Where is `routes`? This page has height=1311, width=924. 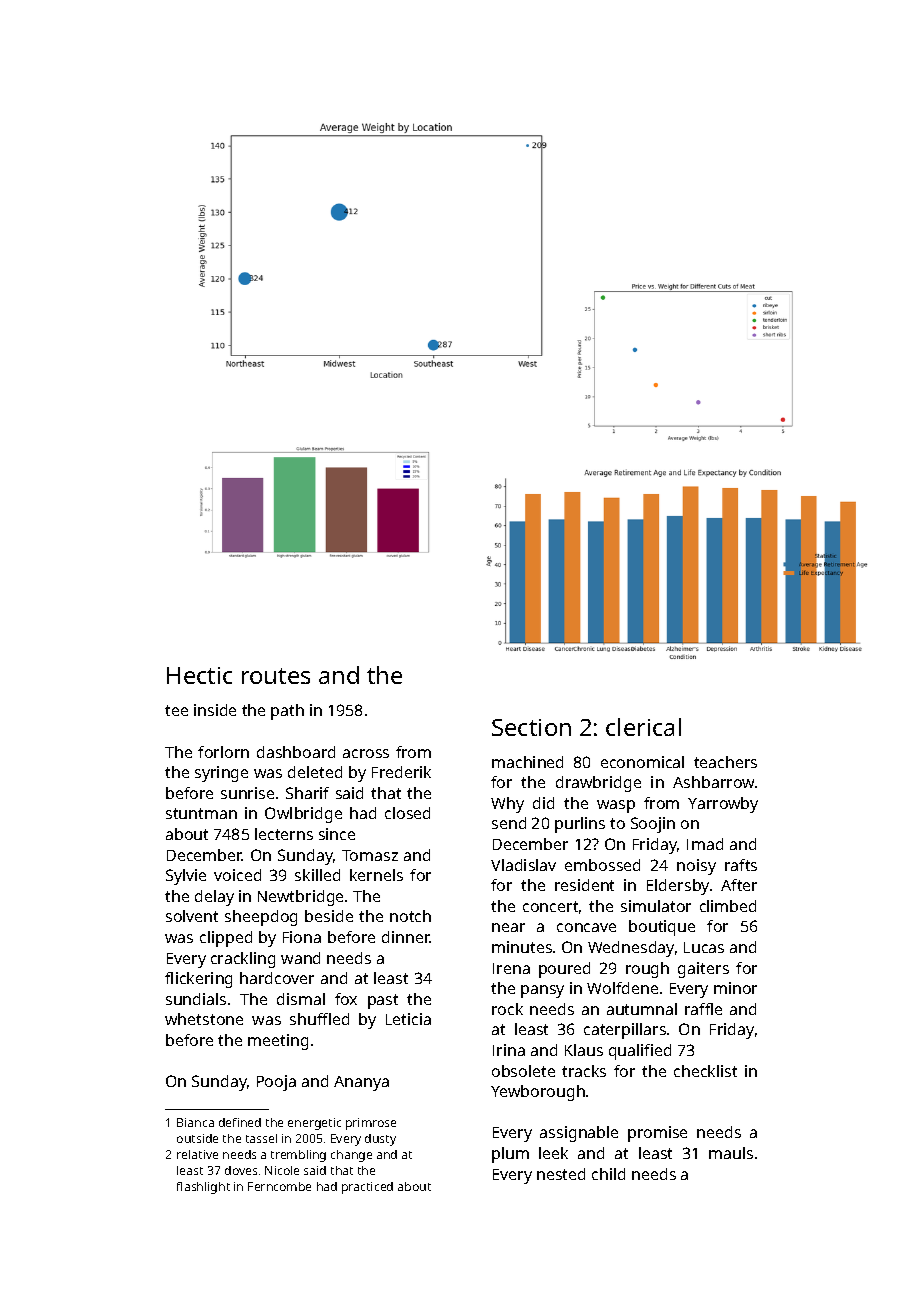 routes is located at coordinates (276, 676).
